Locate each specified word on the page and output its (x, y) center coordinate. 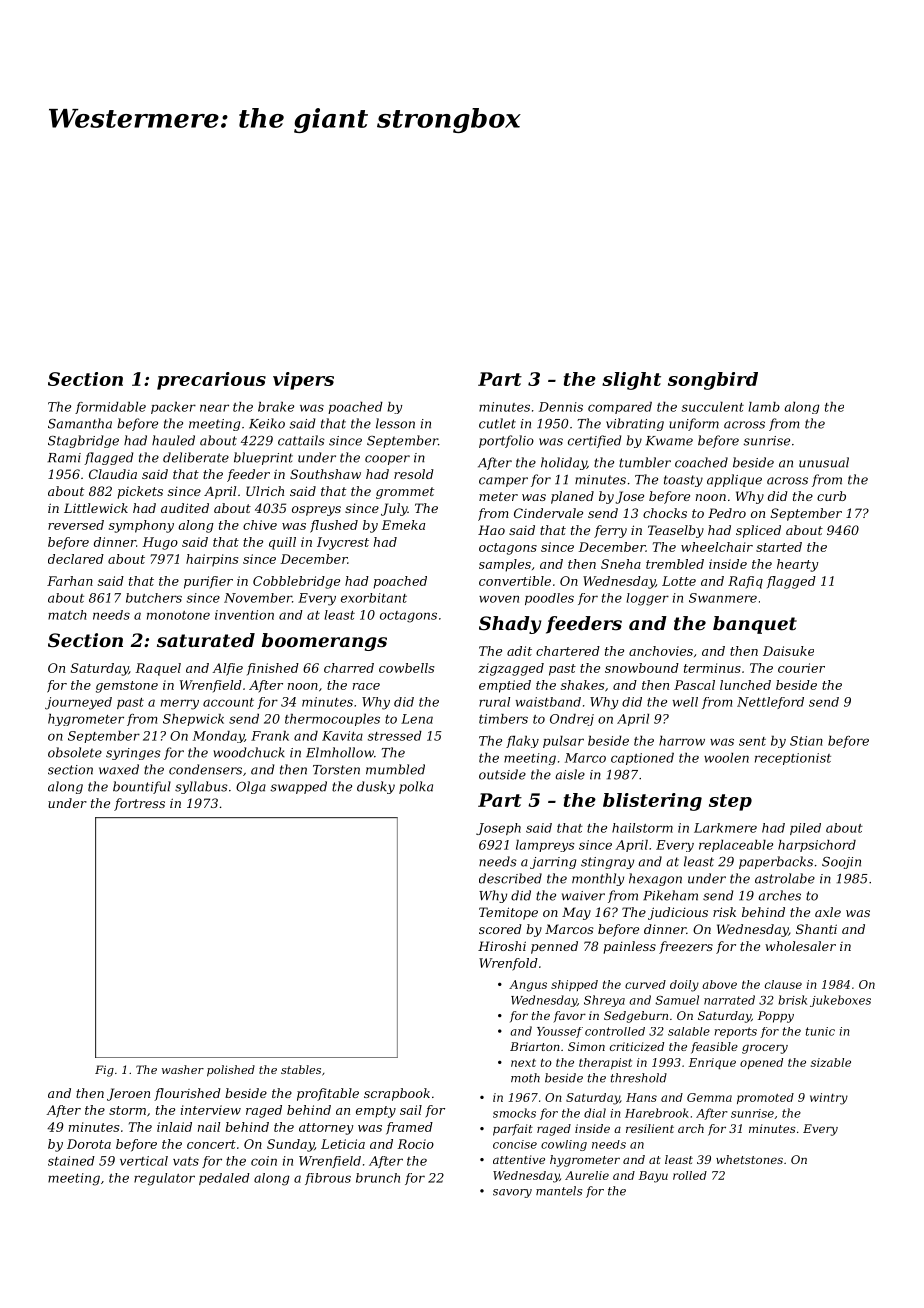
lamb (764, 407)
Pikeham (670, 895)
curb (831, 496)
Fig (104, 1071)
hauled (173, 440)
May (576, 913)
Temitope (508, 913)
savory (512, 1193)
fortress (139, 804)
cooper (387, 460)
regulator (164, 1179)
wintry (829, 1099)
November (258, 598)
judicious (678, 913)
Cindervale (548, 513)
